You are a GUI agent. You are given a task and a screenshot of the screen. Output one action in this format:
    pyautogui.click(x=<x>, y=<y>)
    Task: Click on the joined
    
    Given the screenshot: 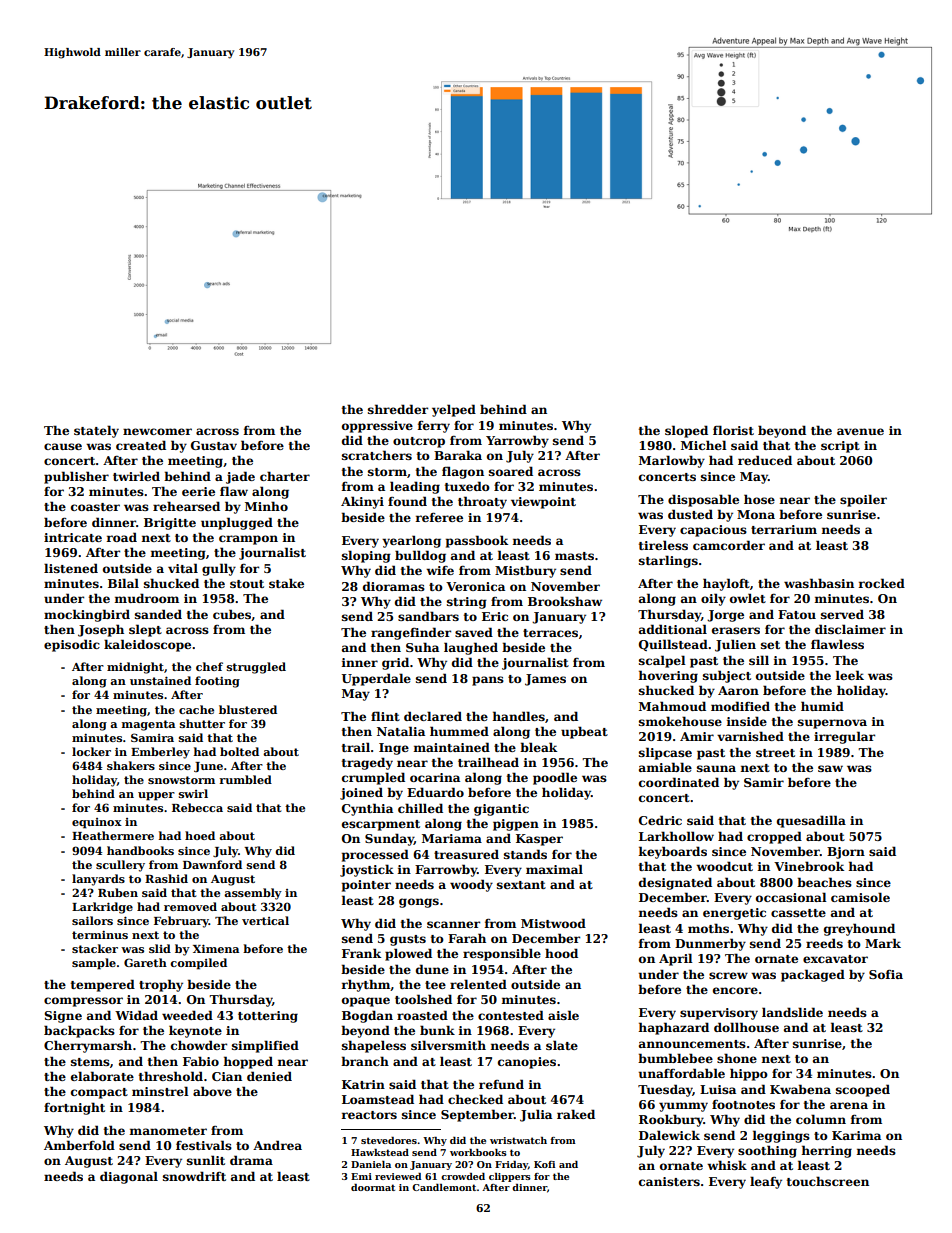 What is the action you would take?
    pyautogui.click(x=361, y=793)
